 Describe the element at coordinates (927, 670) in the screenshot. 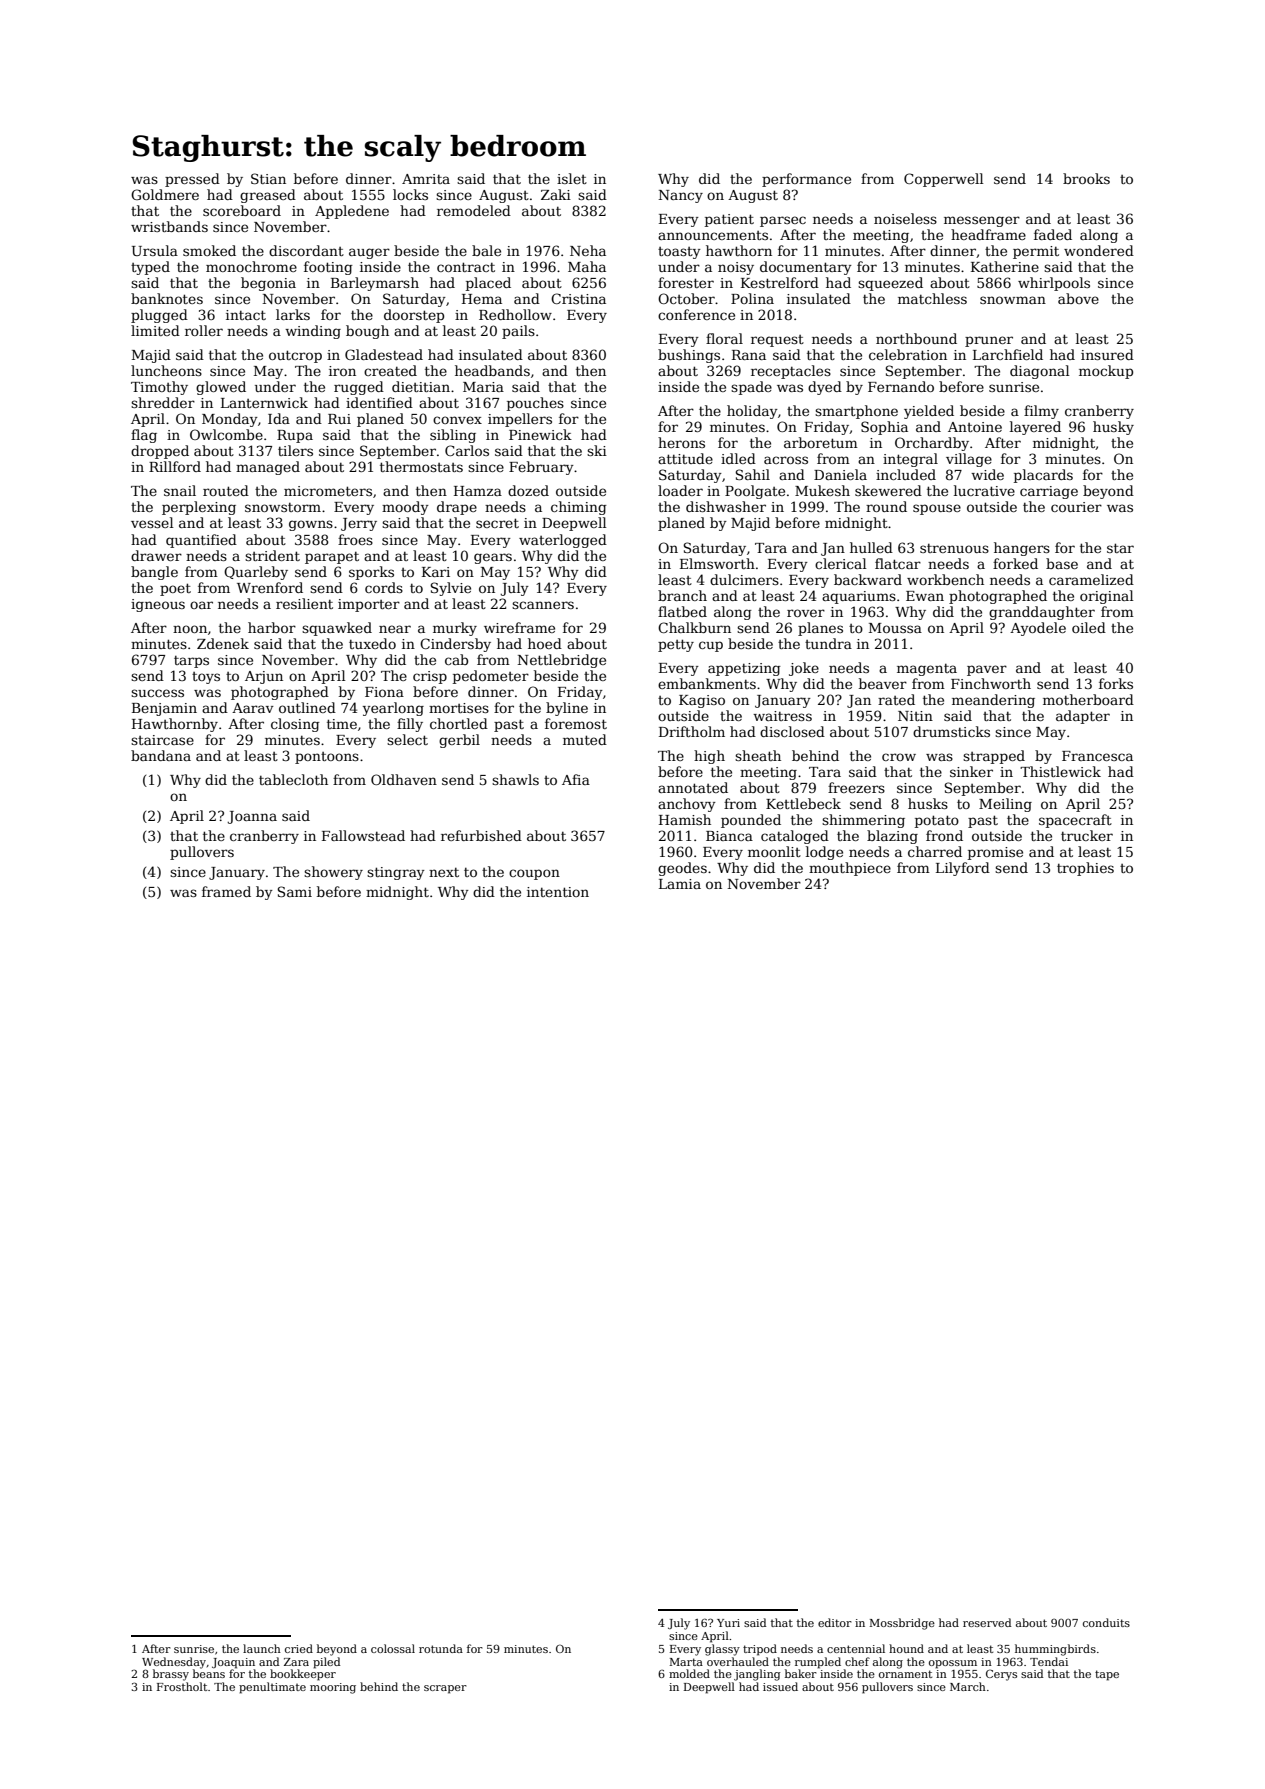

I see `magenta` at that location.
